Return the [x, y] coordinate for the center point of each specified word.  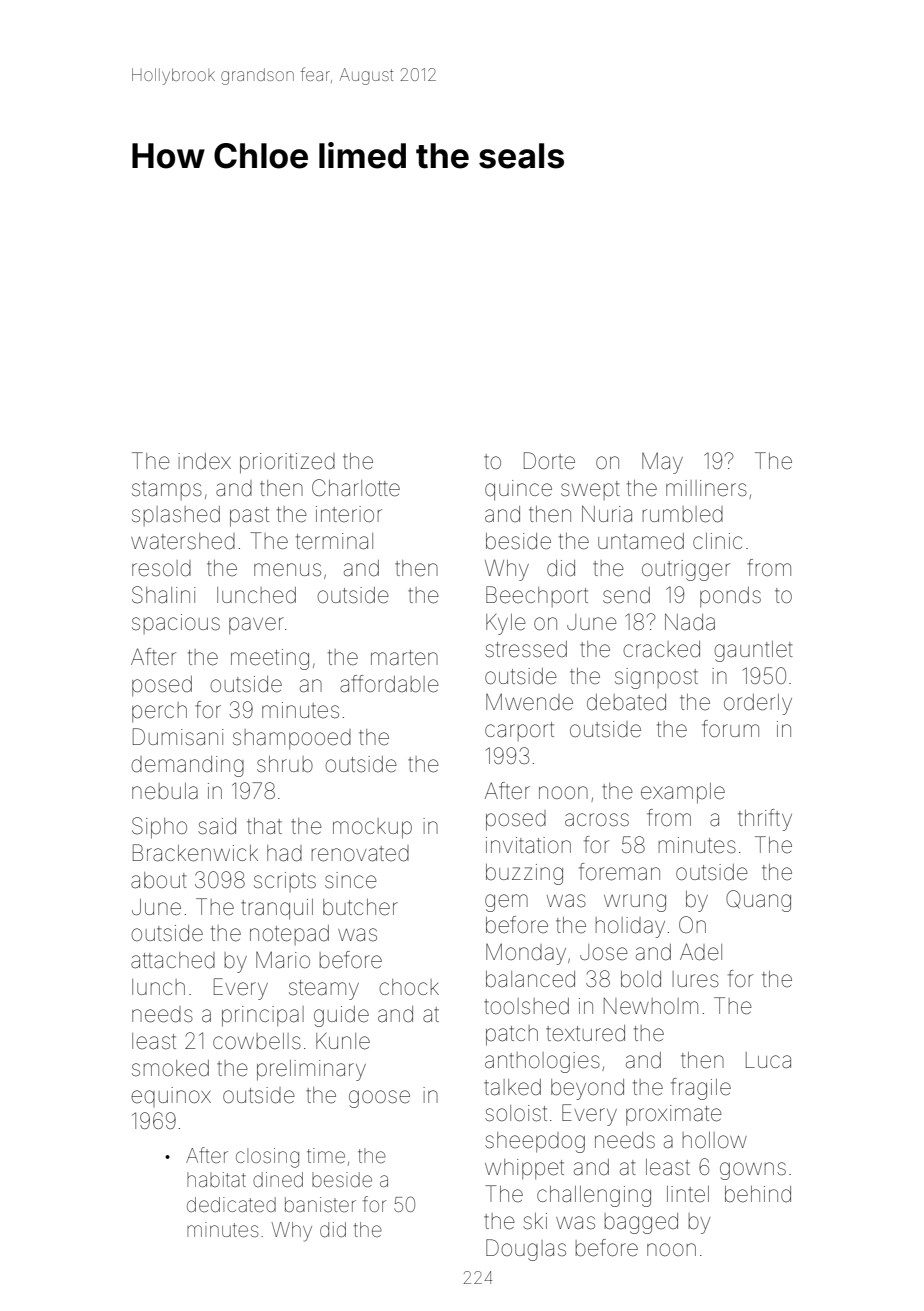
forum [730, 728]
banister [320, 1204]
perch [159, 712]
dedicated [231, 1205]
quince [518, 490]
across [597, 820]
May [662, 463]
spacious [176, 624]
